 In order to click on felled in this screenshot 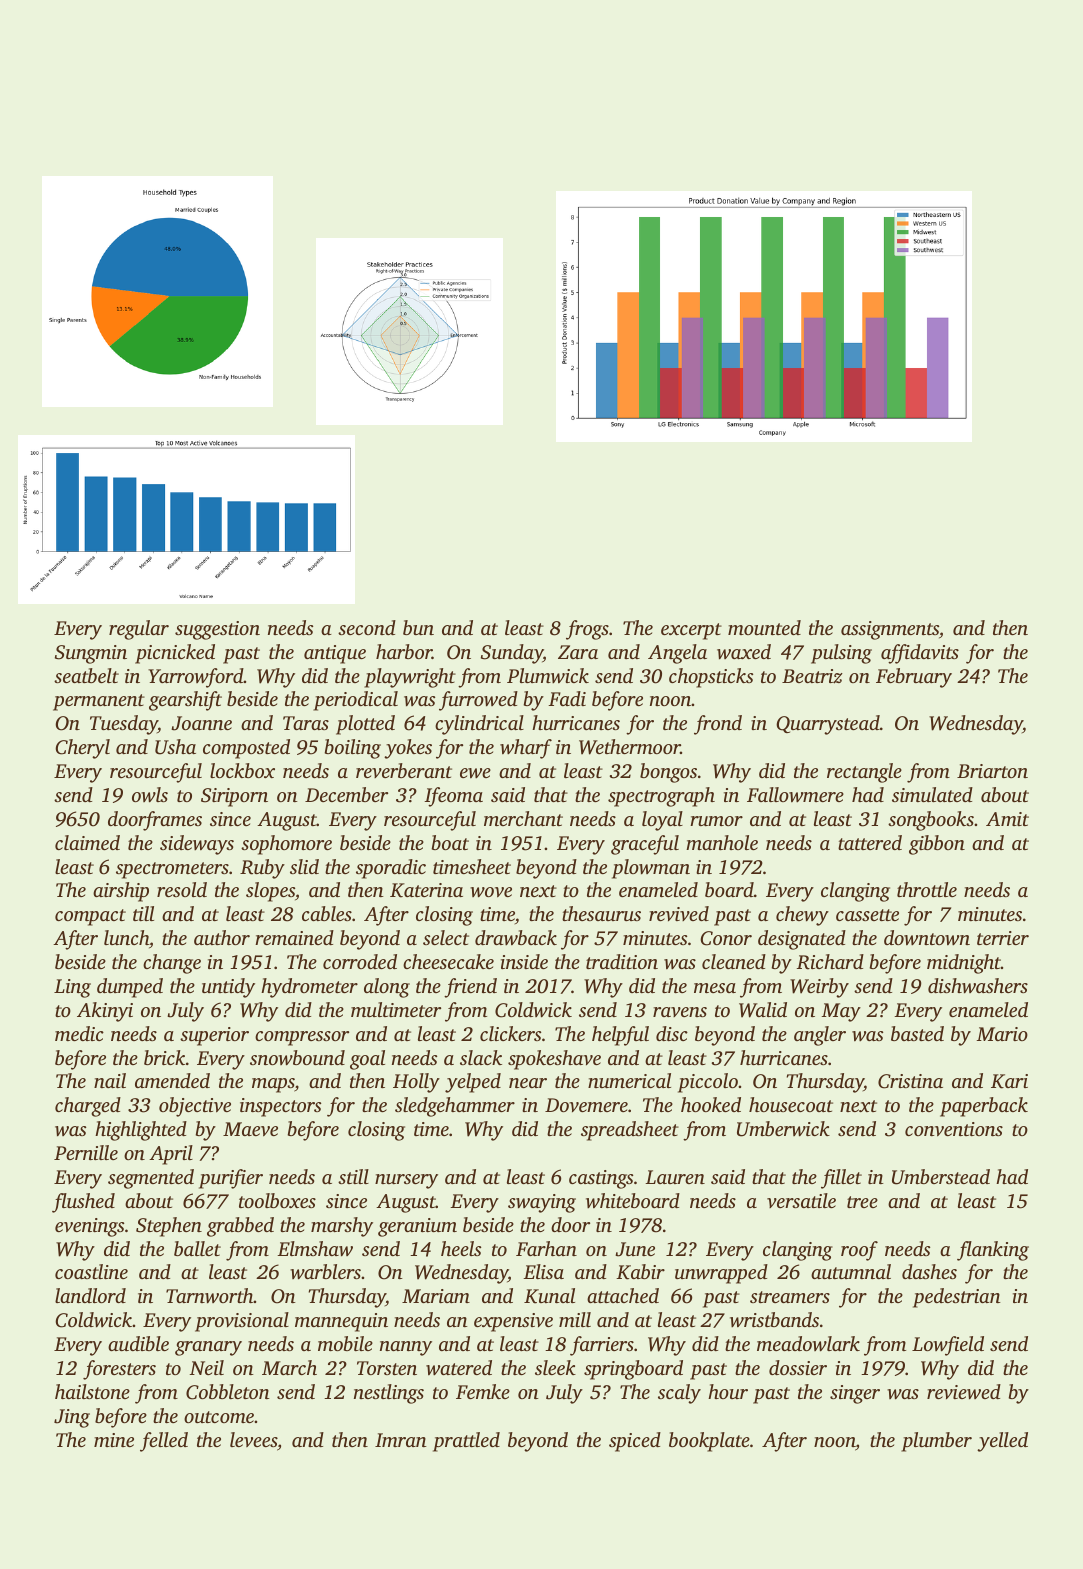, I will do `click(164, 1442)`.
